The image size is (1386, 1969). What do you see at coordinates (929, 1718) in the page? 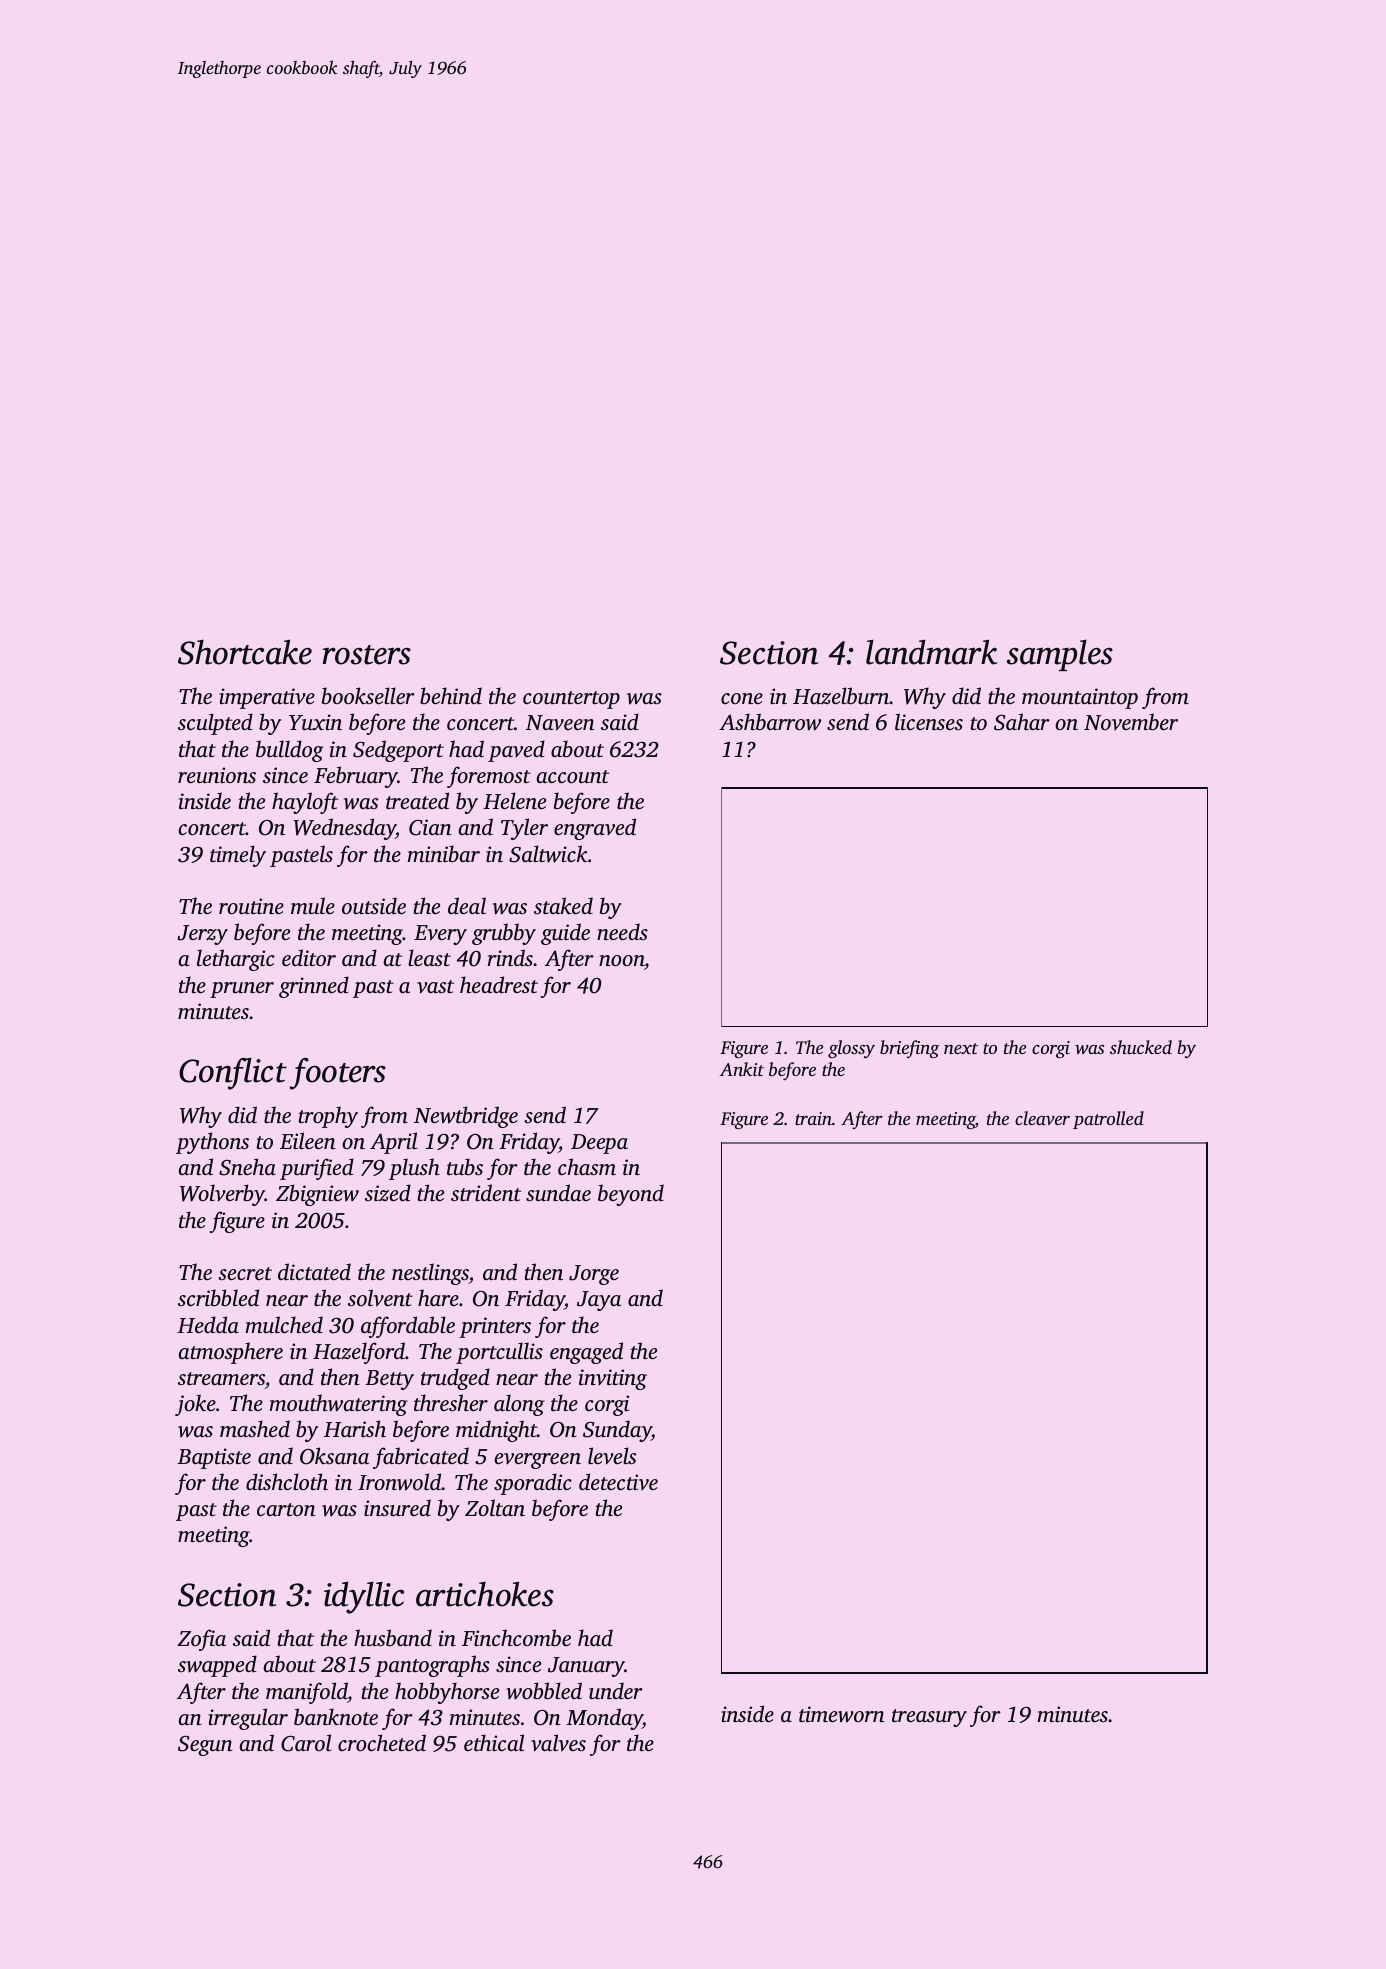
I see `treasury` at bounding box center [929, 1718].
